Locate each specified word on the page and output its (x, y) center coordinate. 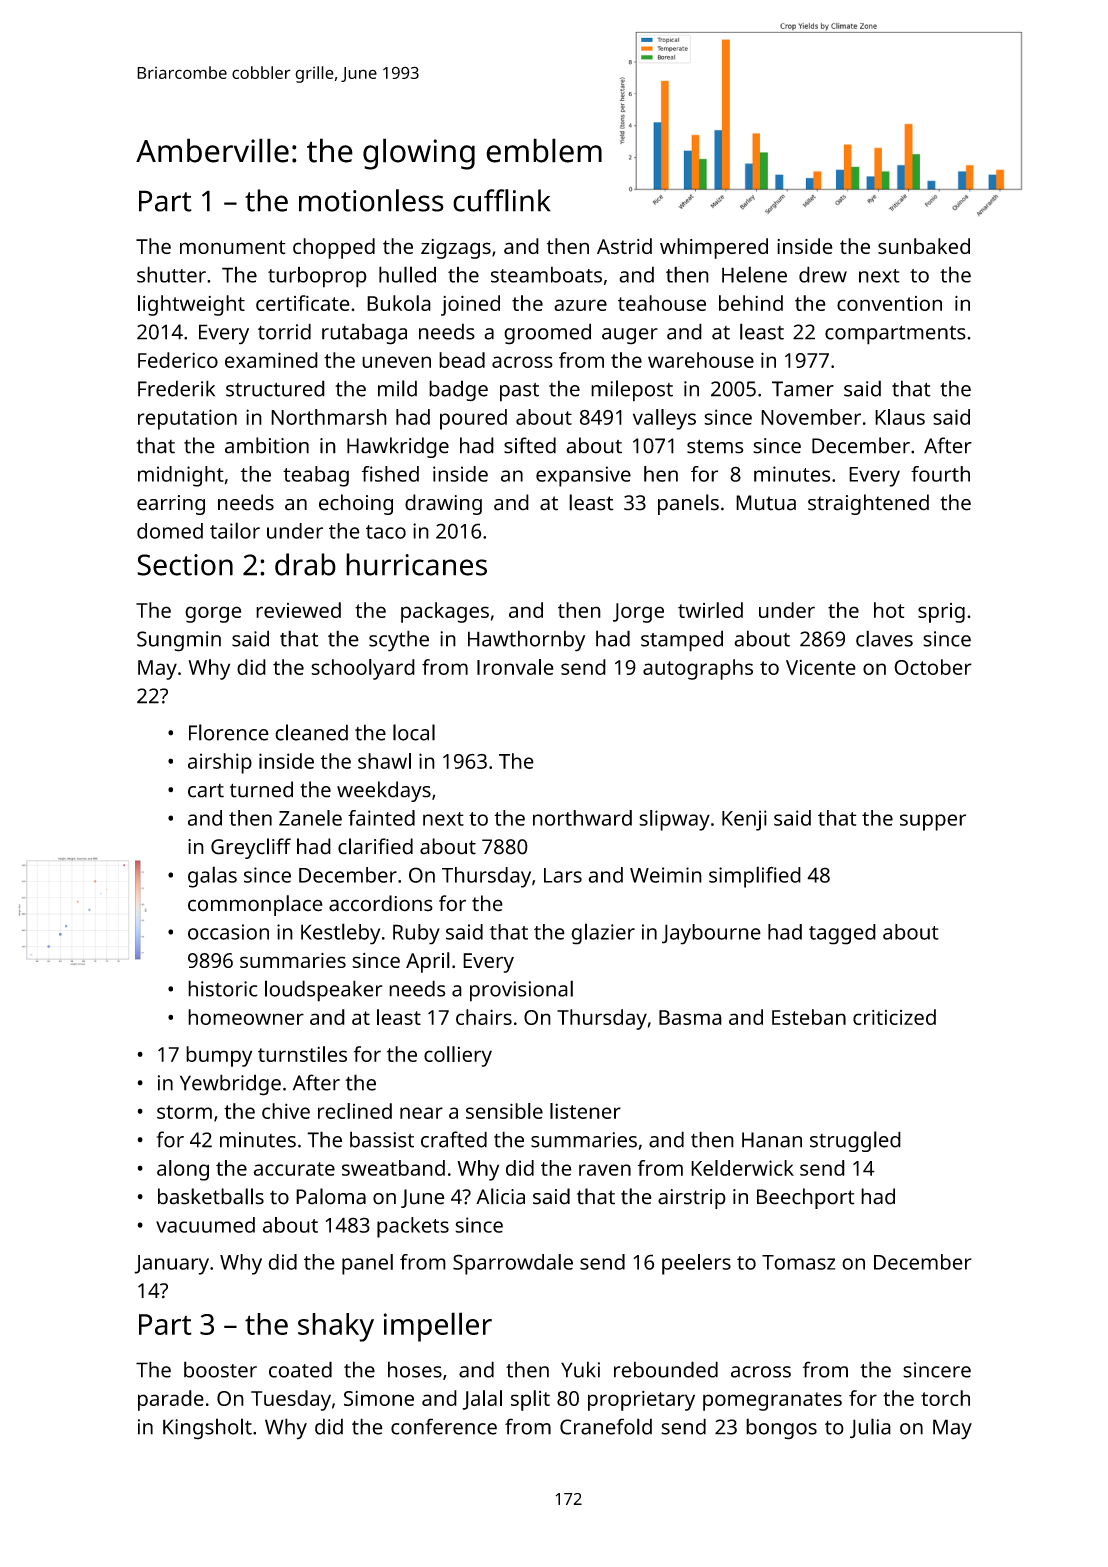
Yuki (580, 1369)
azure (580, 305)
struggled (855, 1141)
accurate (294, 1169)
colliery (458, 1056)
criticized (894, 1017)
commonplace (255, 905)
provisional (521, 991)
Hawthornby (526, 641)
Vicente (821, 667)
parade (171, 1400)
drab (305, 564)
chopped (334, 248)
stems (715, 446)
